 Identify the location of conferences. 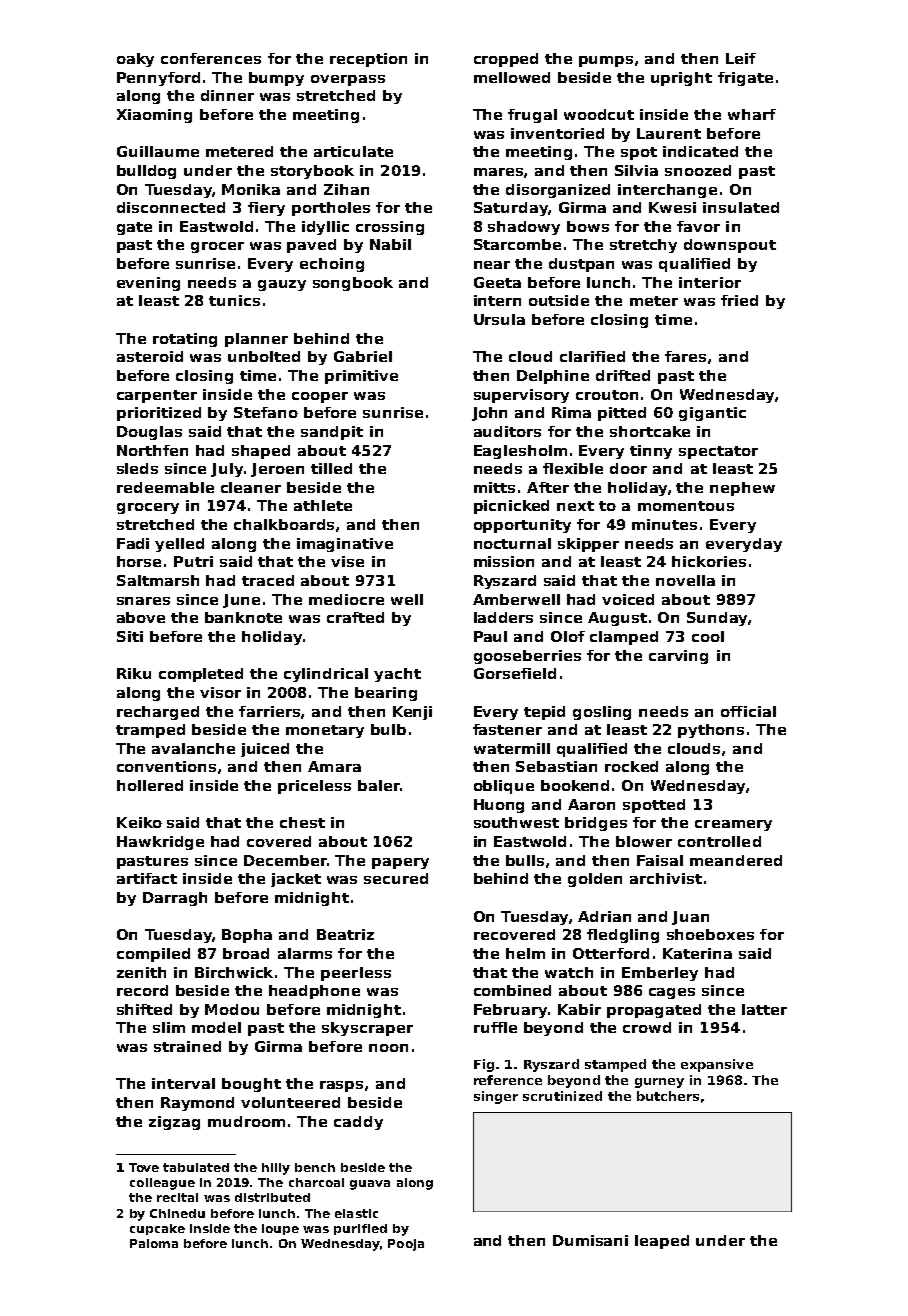
(211, 58).
